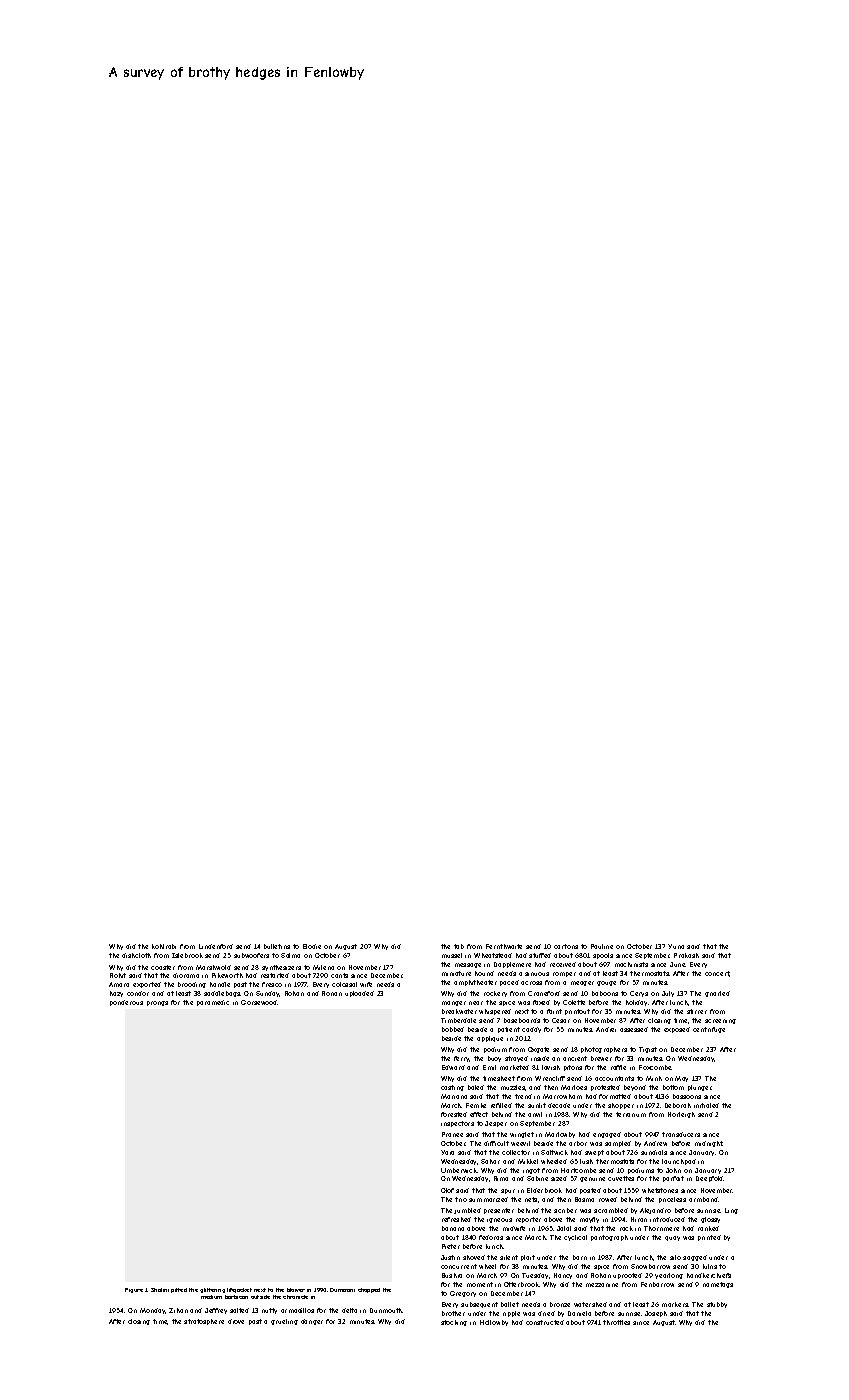 This image has height=1400, width=849. What do you see at coordinates (227, 975) in the image?
I see `Pikeworth` at bounding box center [227, 975].
